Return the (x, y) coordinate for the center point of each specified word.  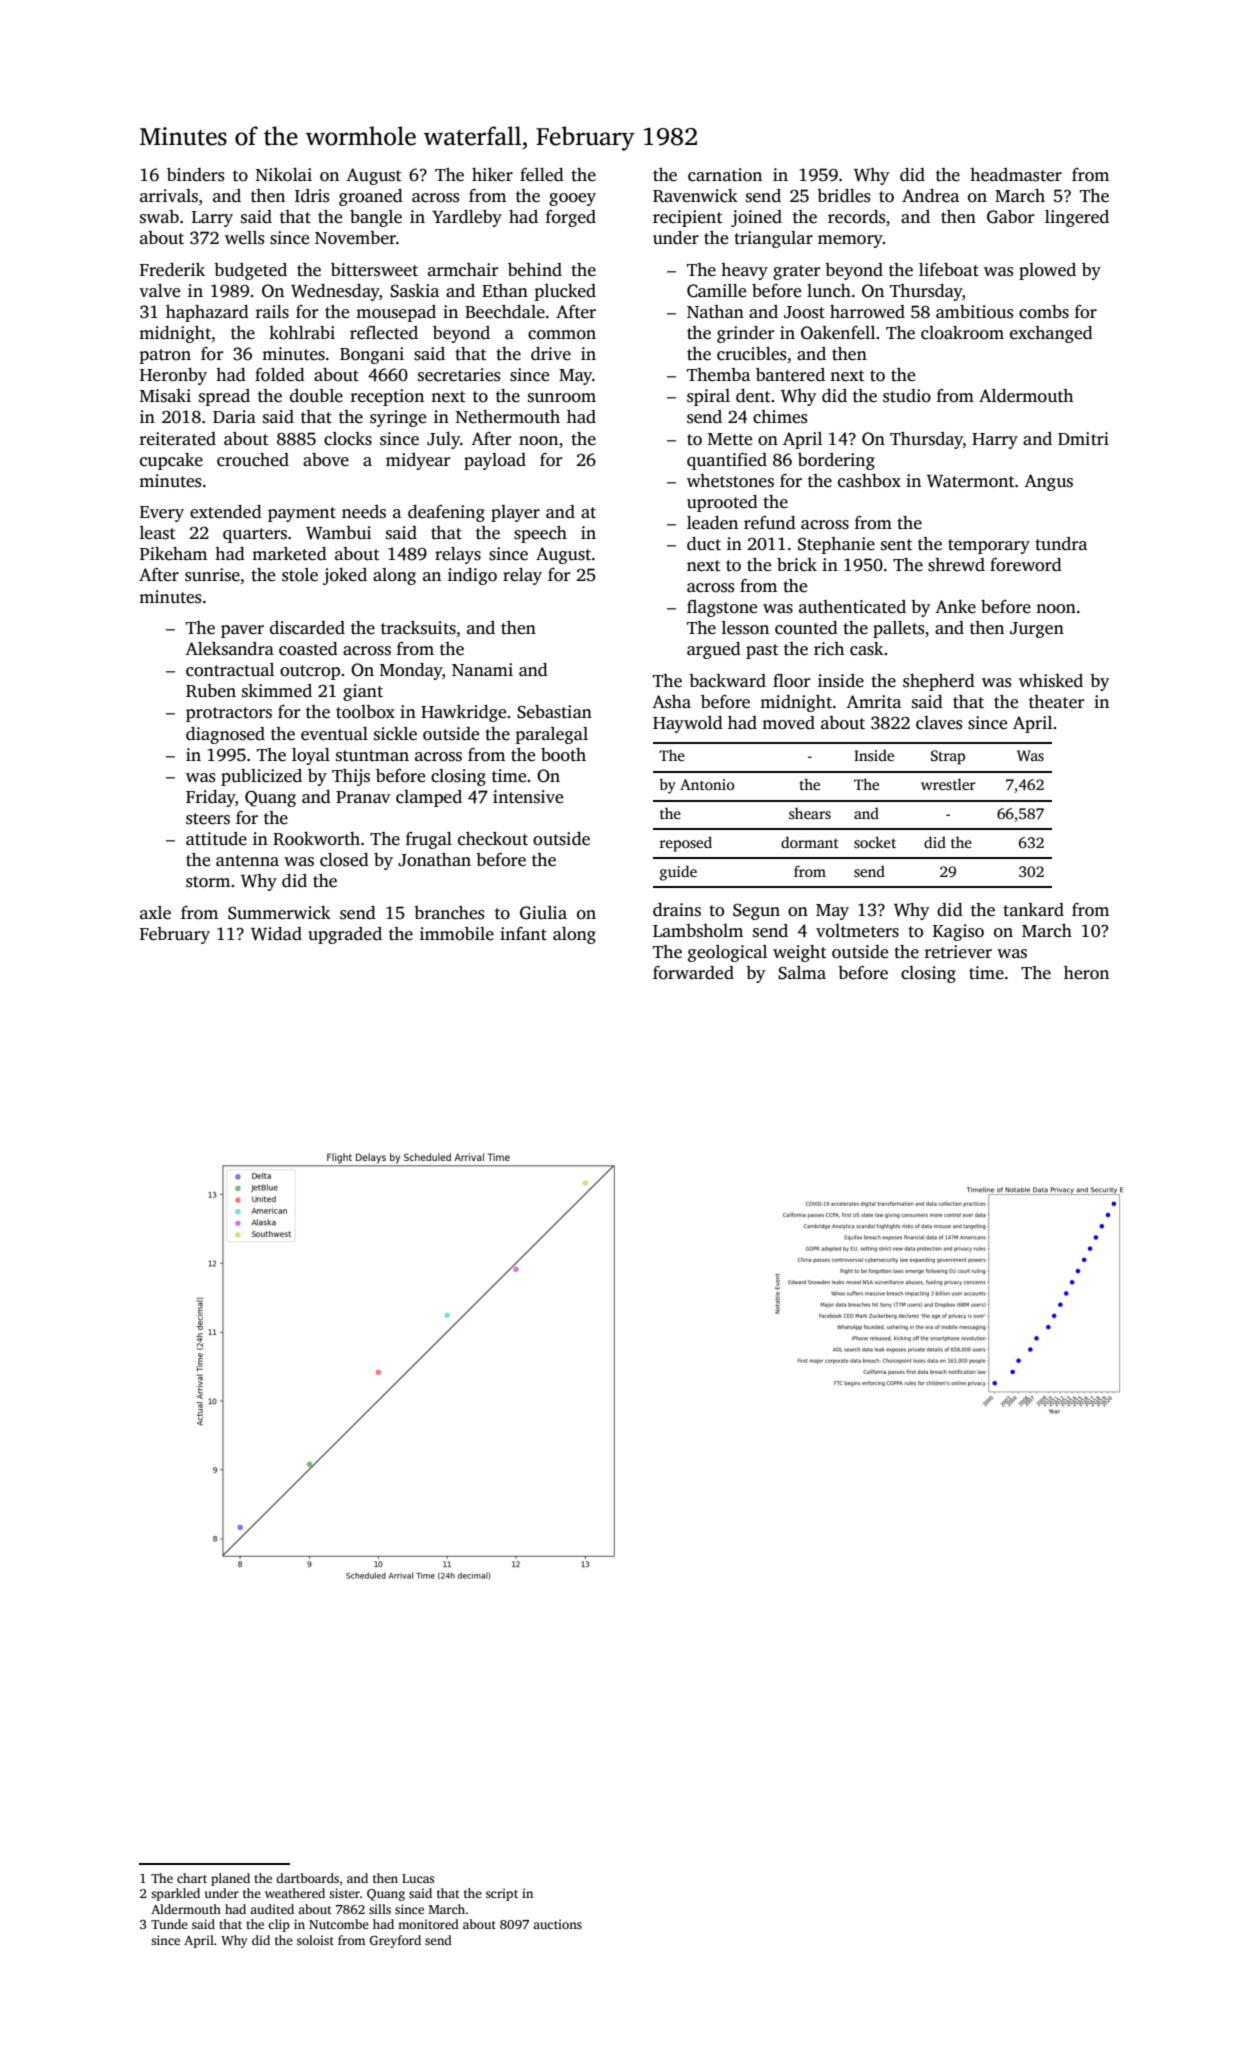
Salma (802, 973)
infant (523, 934)
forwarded (693, 973)
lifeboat (949, 270)
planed (230, 1879)
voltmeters (857, 931)
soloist (315, 1940)
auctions (557, 1924)
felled (542, 175)
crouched (253, 460)
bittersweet (374, 270)
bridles (843, 196)
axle (155, 913)
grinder (745, 334)
